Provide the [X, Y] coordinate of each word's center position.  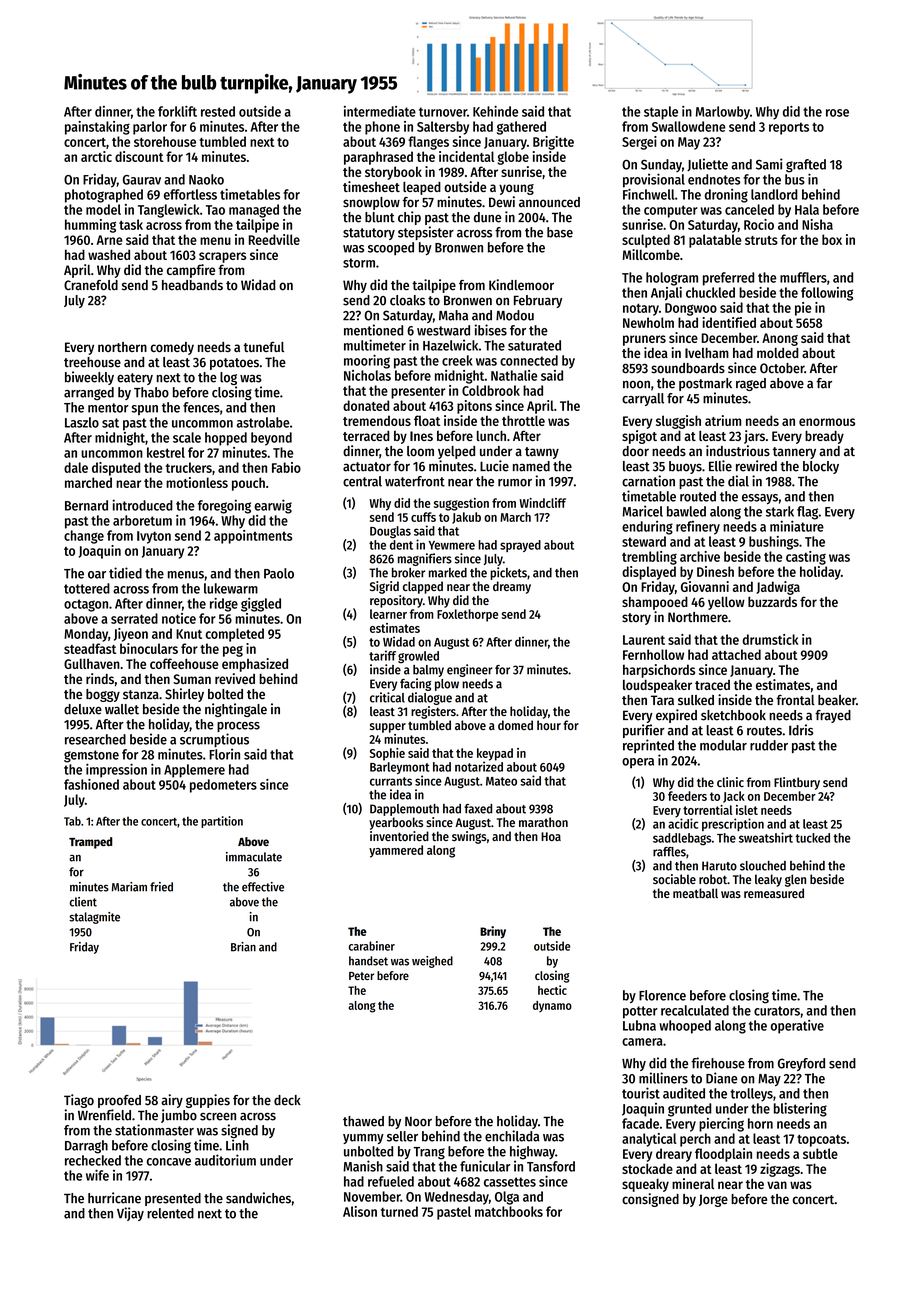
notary [641, 310]
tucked [812, 838]
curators [777, 1011]
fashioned [91, 784]
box [832, 239]
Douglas [390, 532]
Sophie [387, 754]
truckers [189, 467]
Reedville [274, 239]
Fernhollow [653, 654]
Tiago [79, 1101]
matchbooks [509, 1211]
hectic [552, 990]
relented [170, 1213]
